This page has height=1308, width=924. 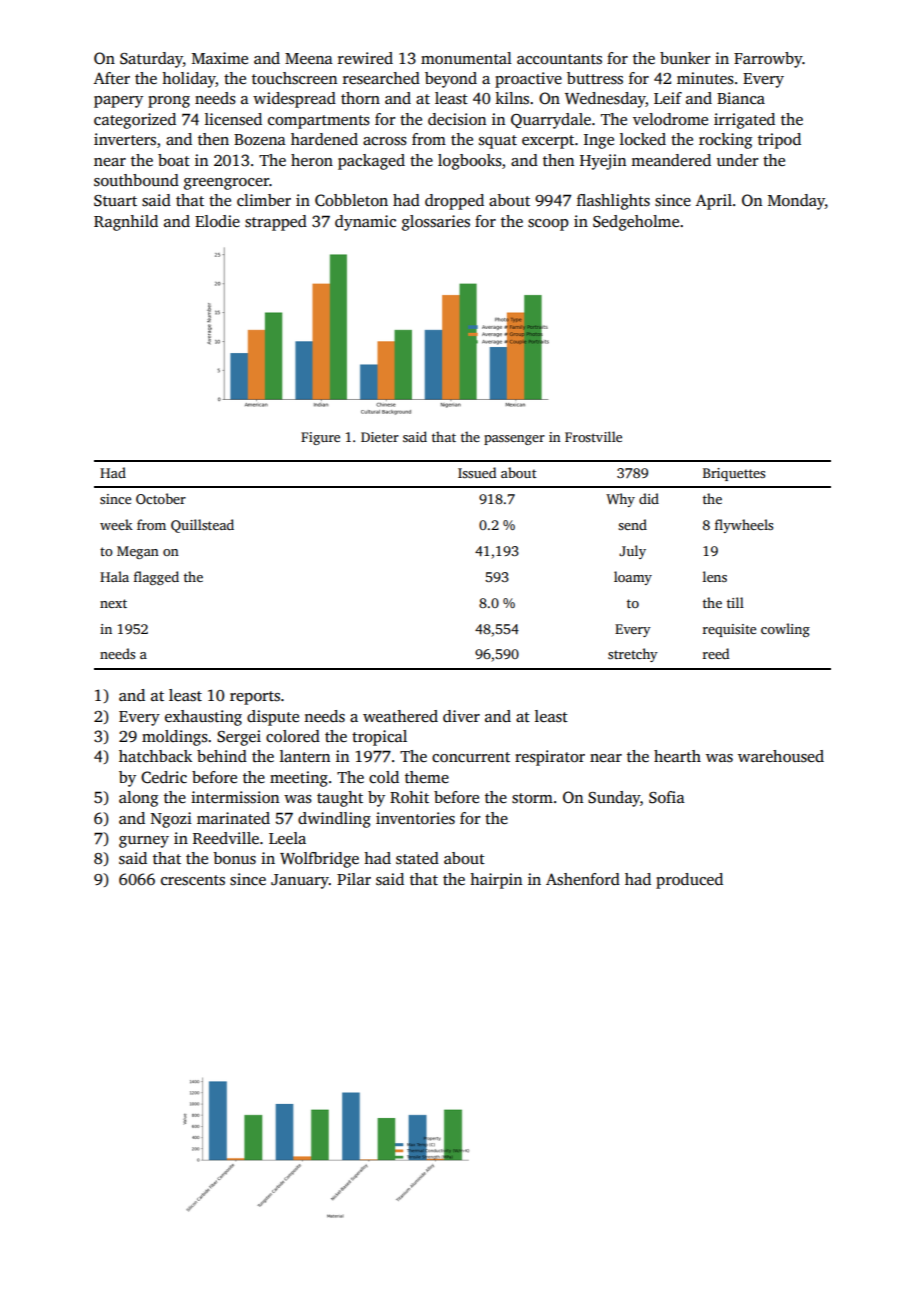 I want to click on tripod, so click(x=779, y=141).
